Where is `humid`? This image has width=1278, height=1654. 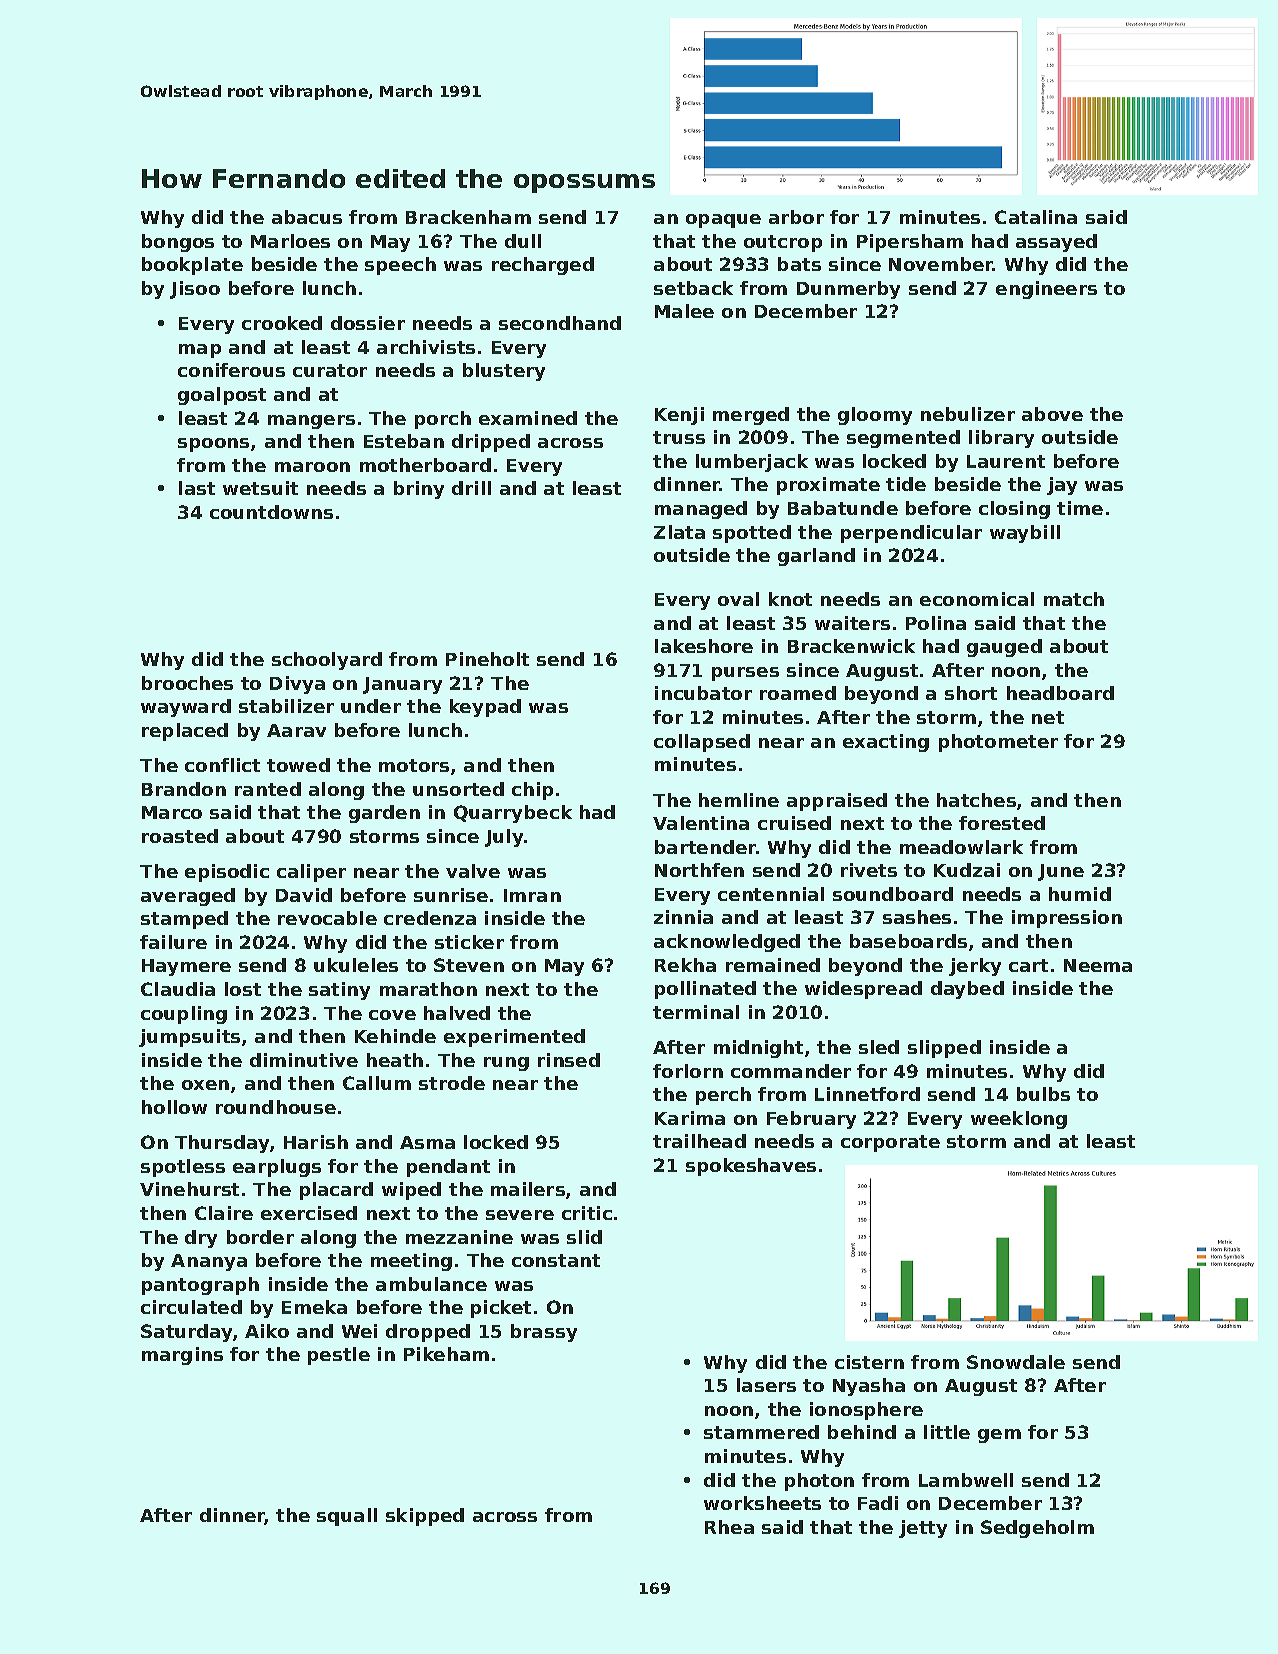
humid is located at coordinates (1080, 894).
